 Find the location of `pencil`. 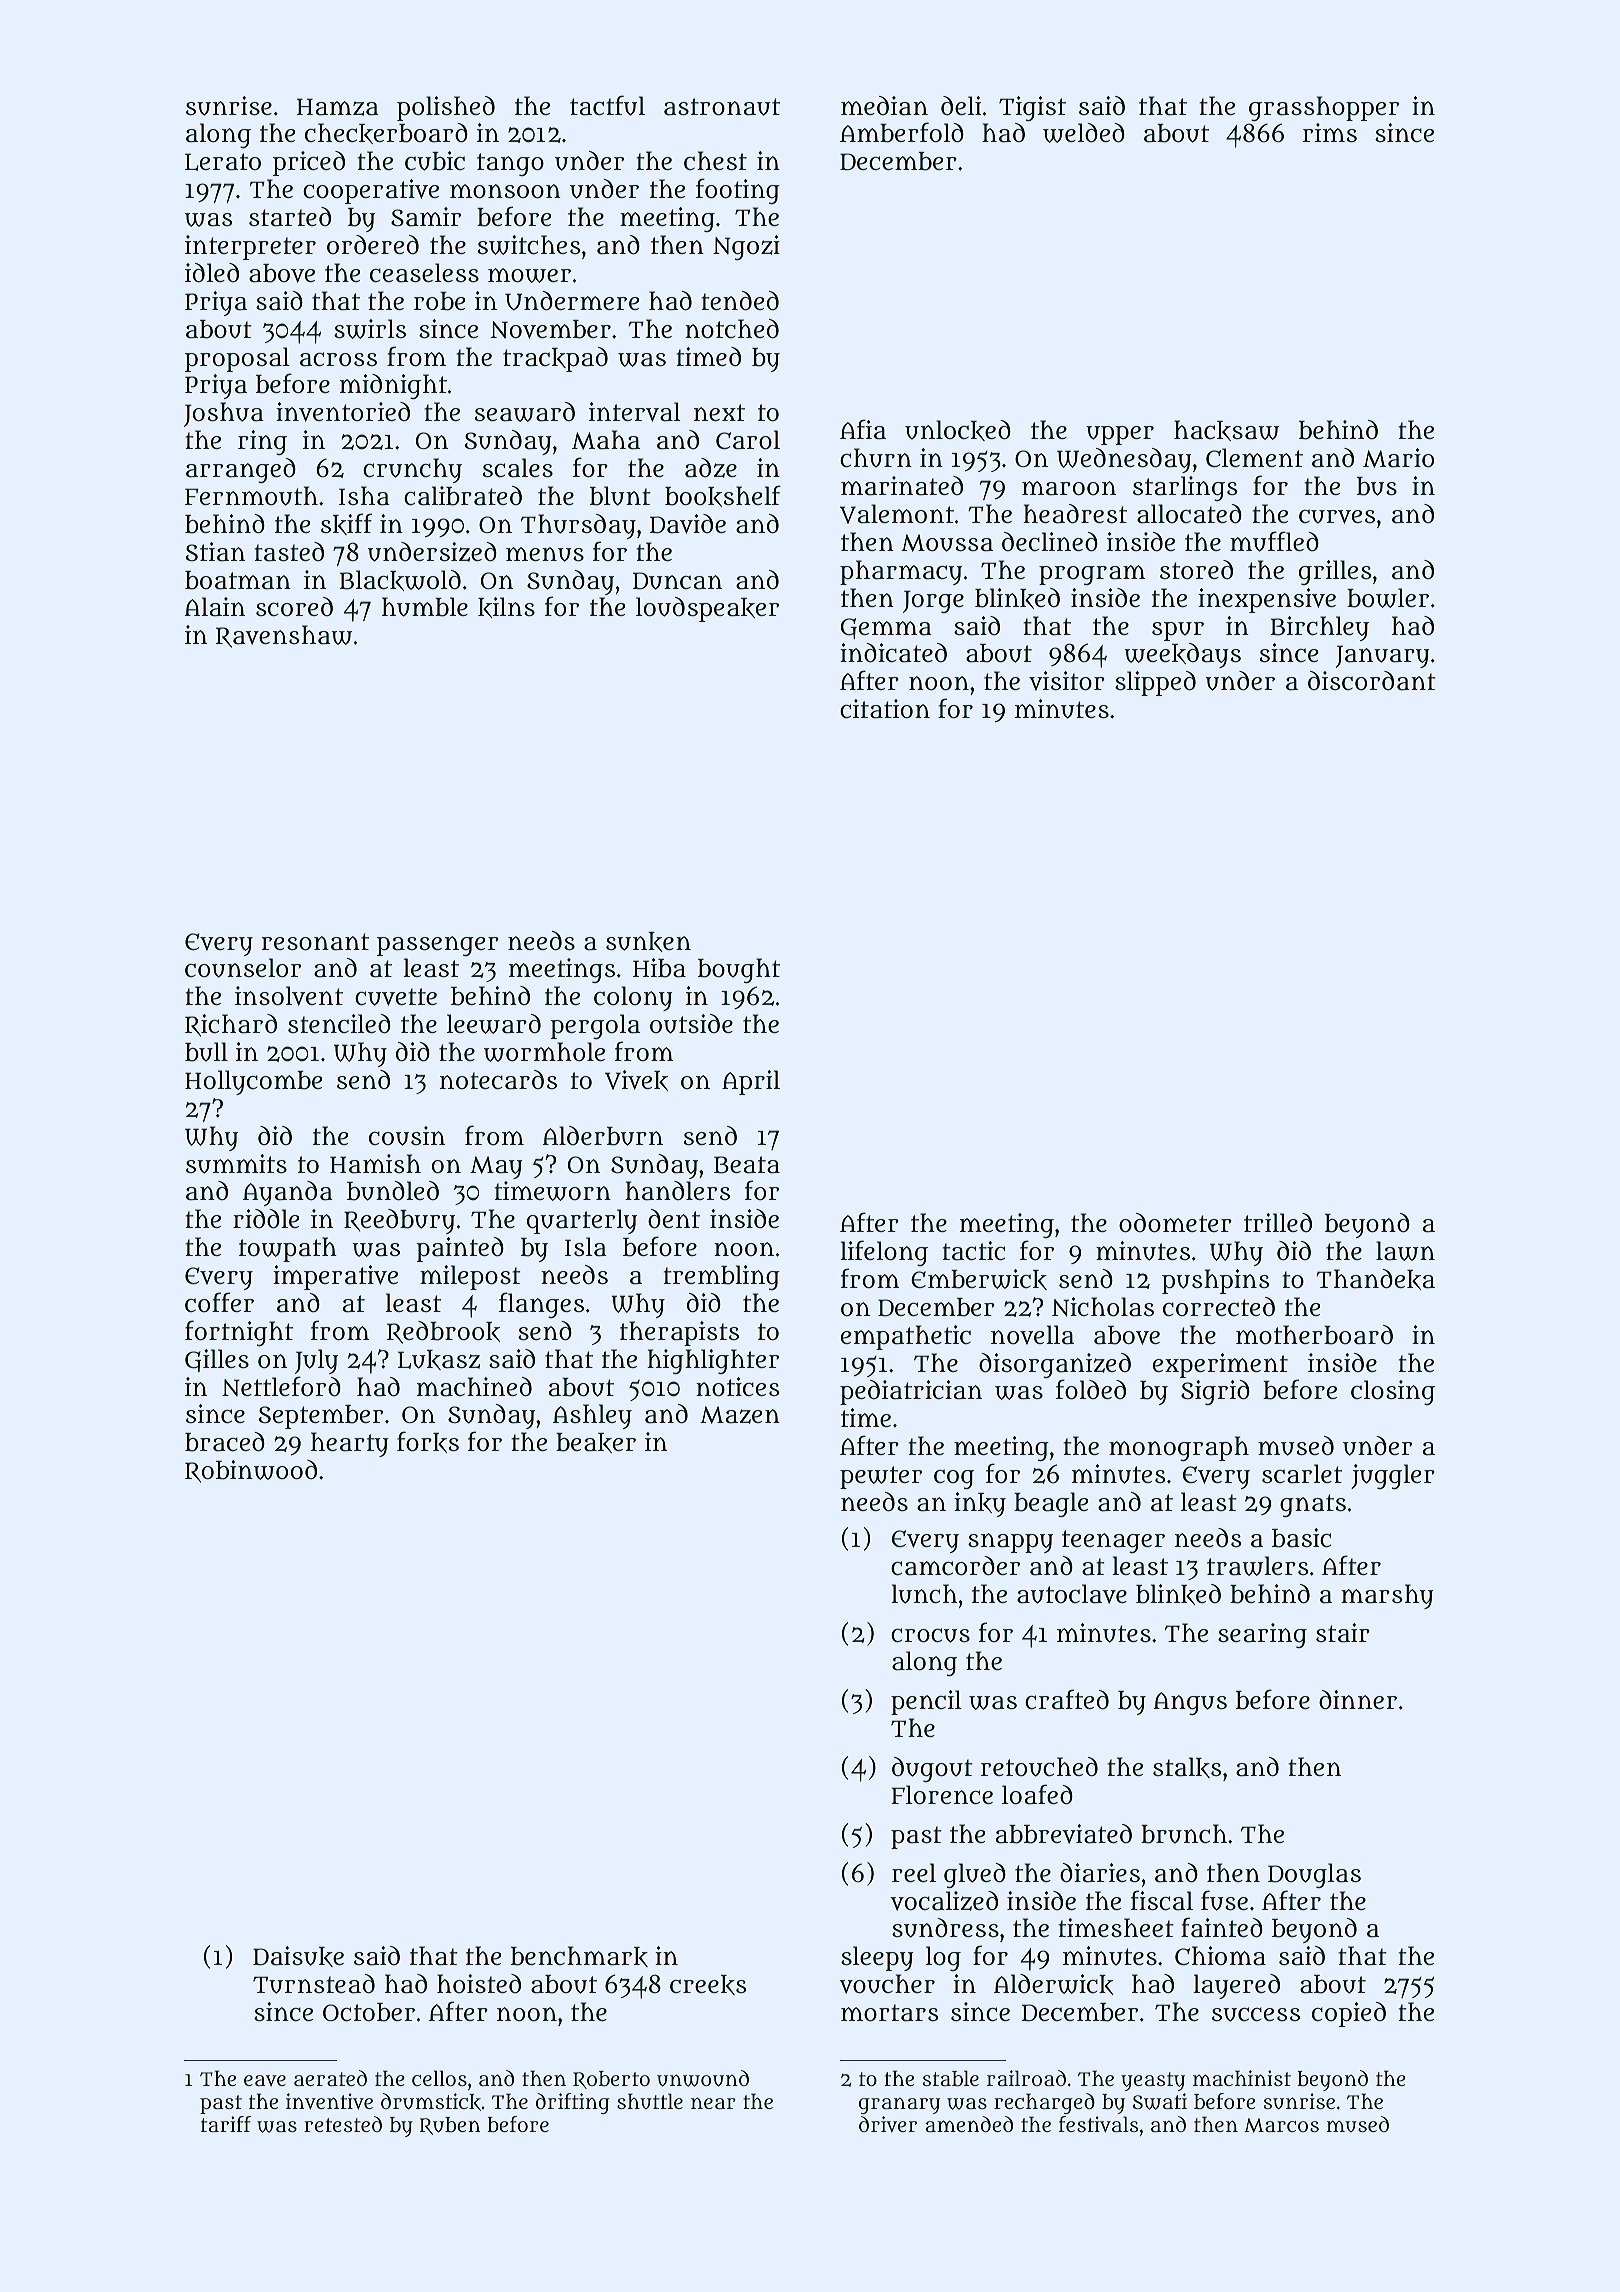

pencil is located at coordinates (926, 1702).
